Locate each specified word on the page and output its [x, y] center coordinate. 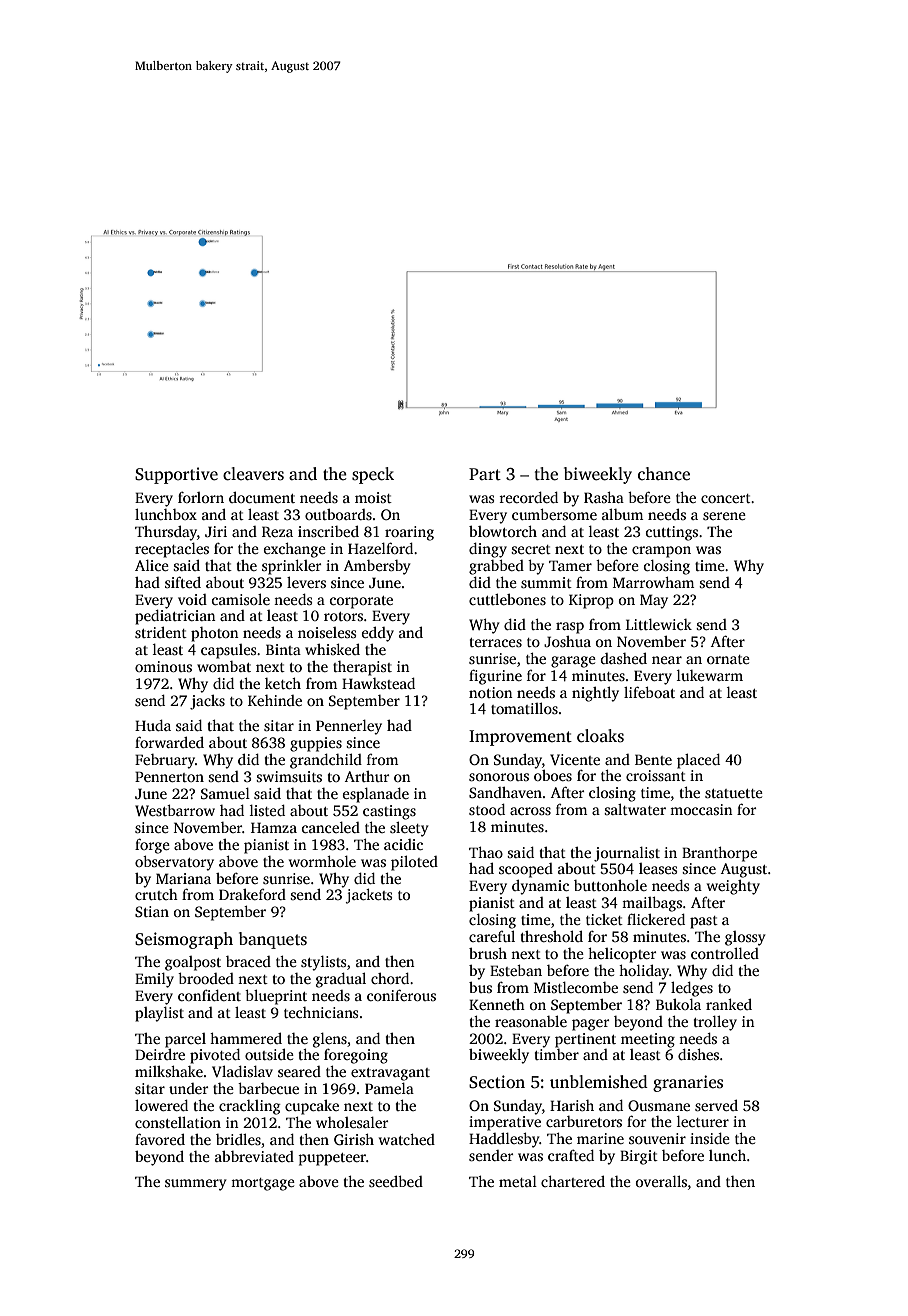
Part [485, 474]
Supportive [176, 475]
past [704, 922]
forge [152, 846]
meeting [648, 1040]
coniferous [401, 995]
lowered [161, 1105]
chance [664, 474]
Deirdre [160, 1054]
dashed [624, 658]
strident [161, 632]
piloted [414, 863]
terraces [496, 642]
